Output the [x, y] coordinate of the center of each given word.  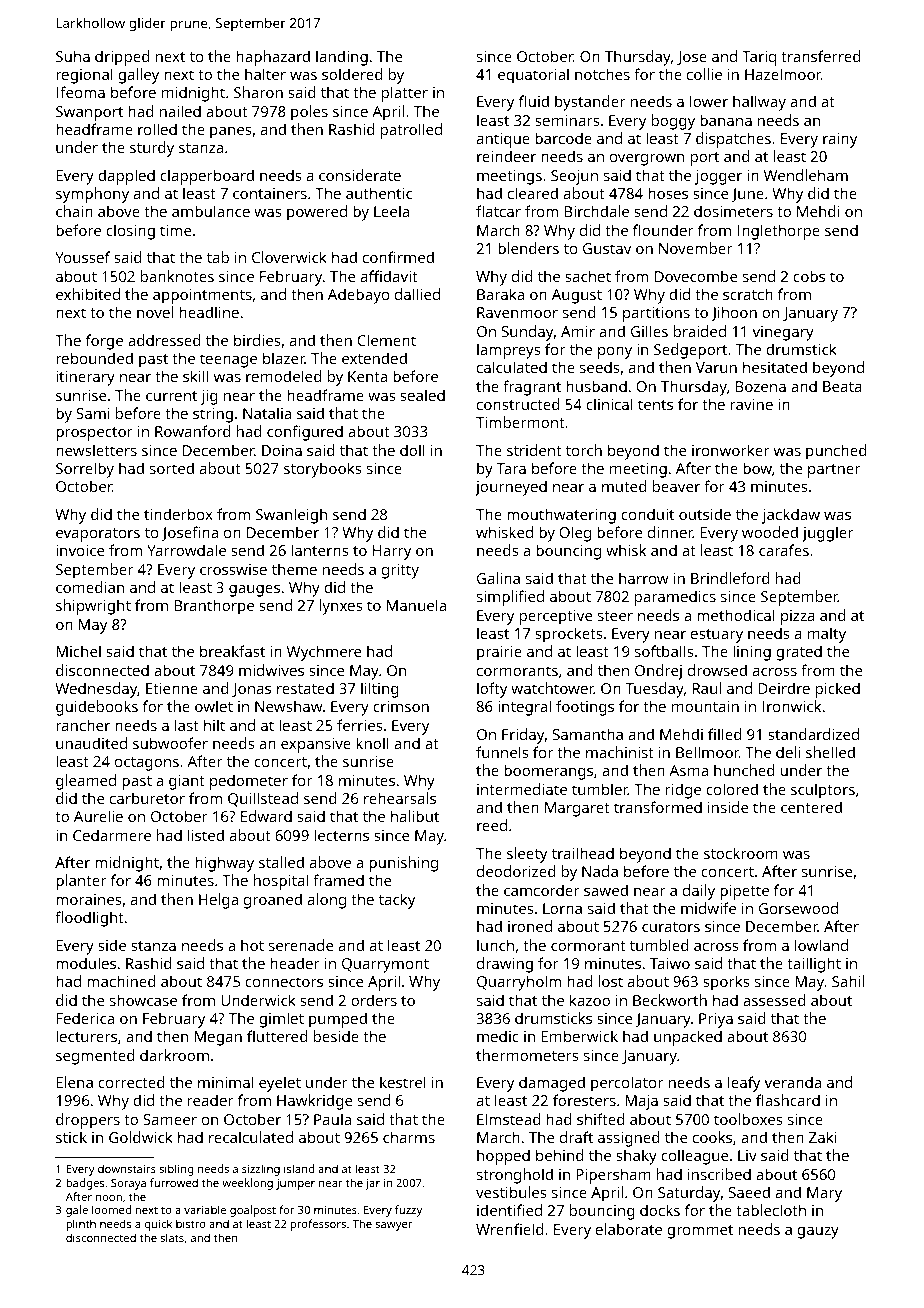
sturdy [152, 149]
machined [121, 981]
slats [172, 1237]
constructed [518, 404]
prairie [499, 653]
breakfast [232, 651]
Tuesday [654, 690]
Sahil [848, 981]
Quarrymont [385, 965]
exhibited [88, 294]
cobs [809, 276]
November [695, 248]
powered [317, 213]
